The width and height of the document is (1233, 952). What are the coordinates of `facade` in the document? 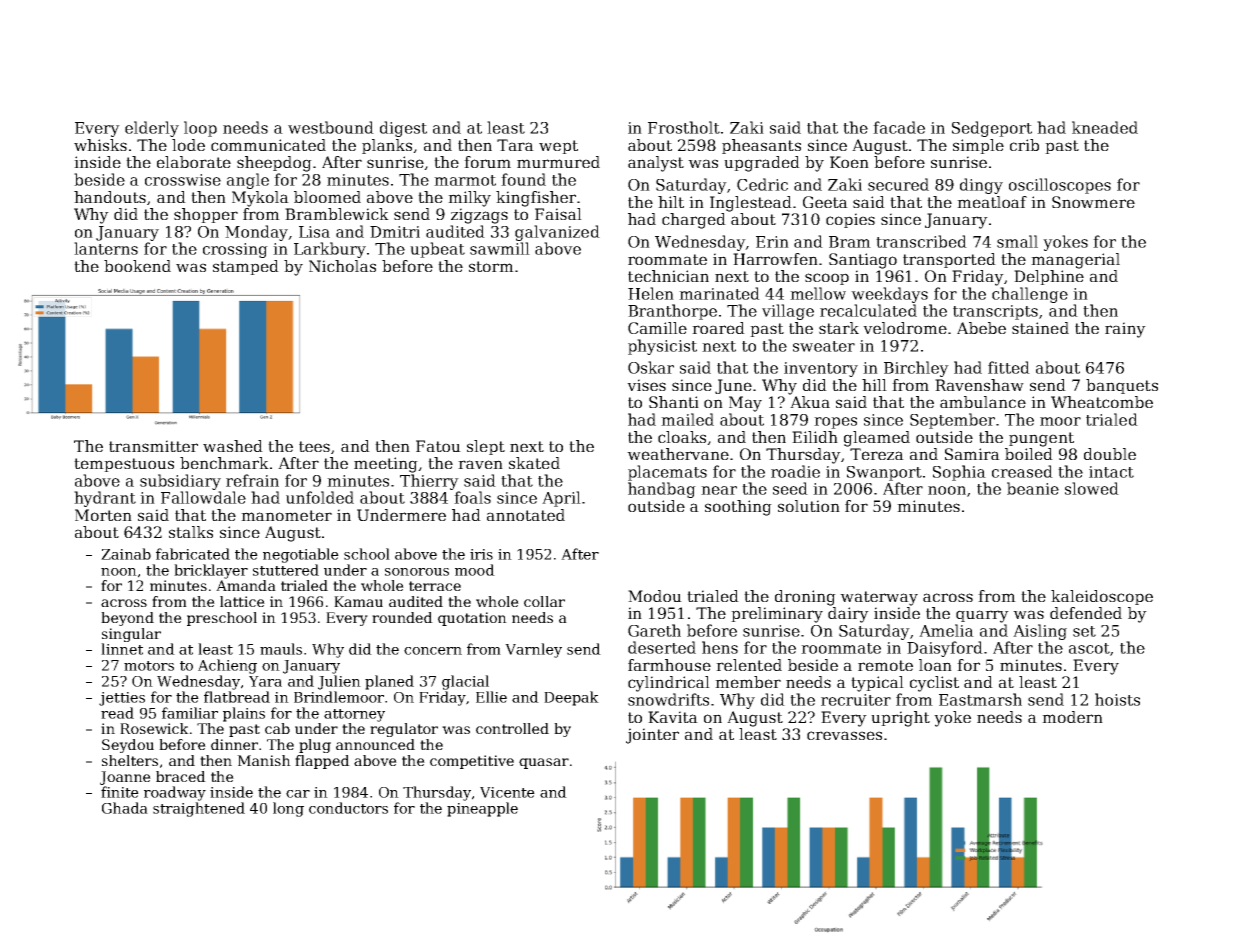 It's located at (899, 127).
